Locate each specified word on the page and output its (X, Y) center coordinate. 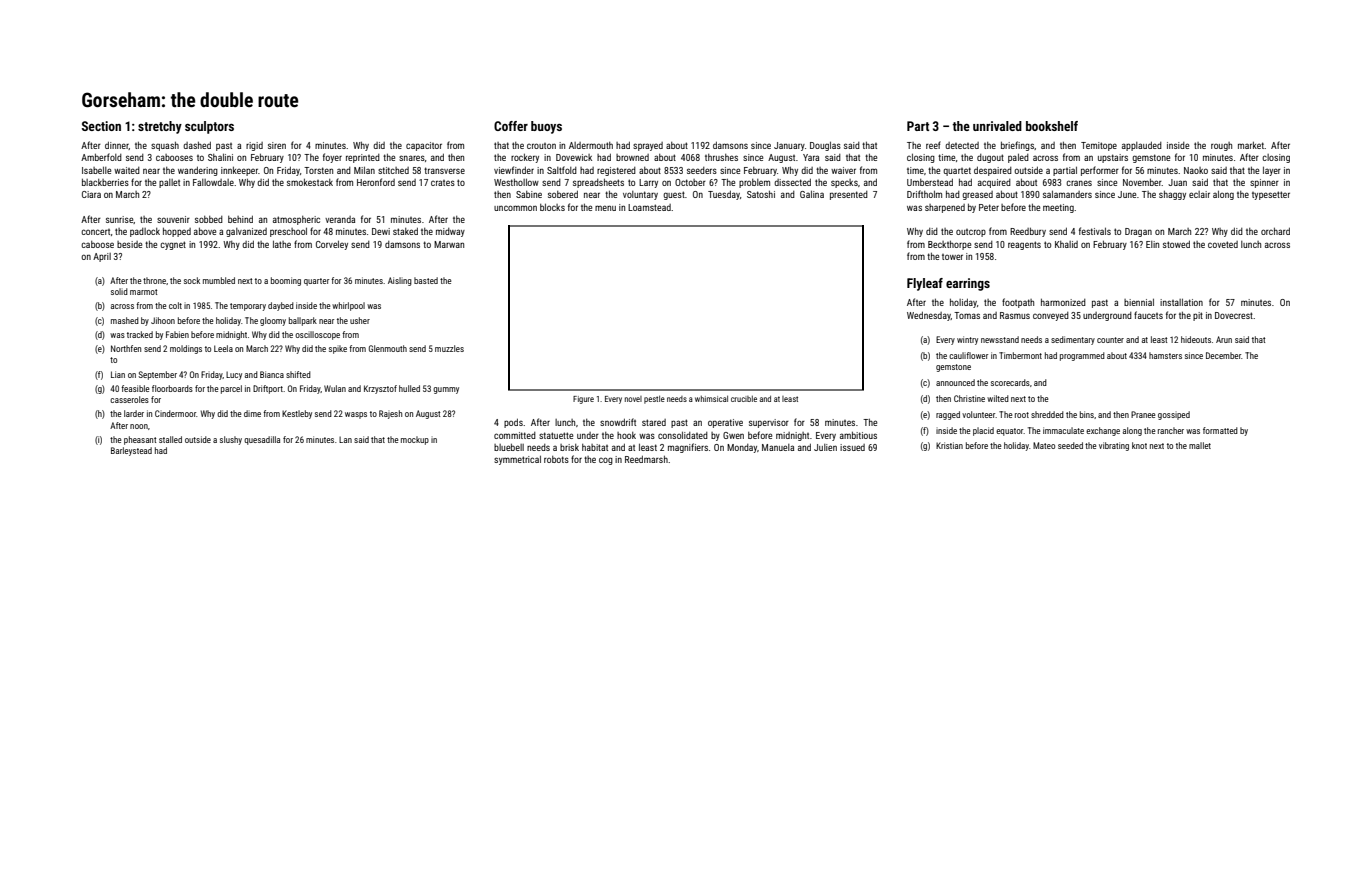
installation (1181, 302)
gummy (446, 390)
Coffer (511, 126)
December (1223, 355)
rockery (525, 158)
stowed (1176, 244)
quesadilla (262, 440)
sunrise (119, 219)
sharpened (945, 208)
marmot (143, 292)
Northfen (126, 348)
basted (426, 280)
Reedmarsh (646, 459)
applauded (1142, 146)
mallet (1200, 445)
